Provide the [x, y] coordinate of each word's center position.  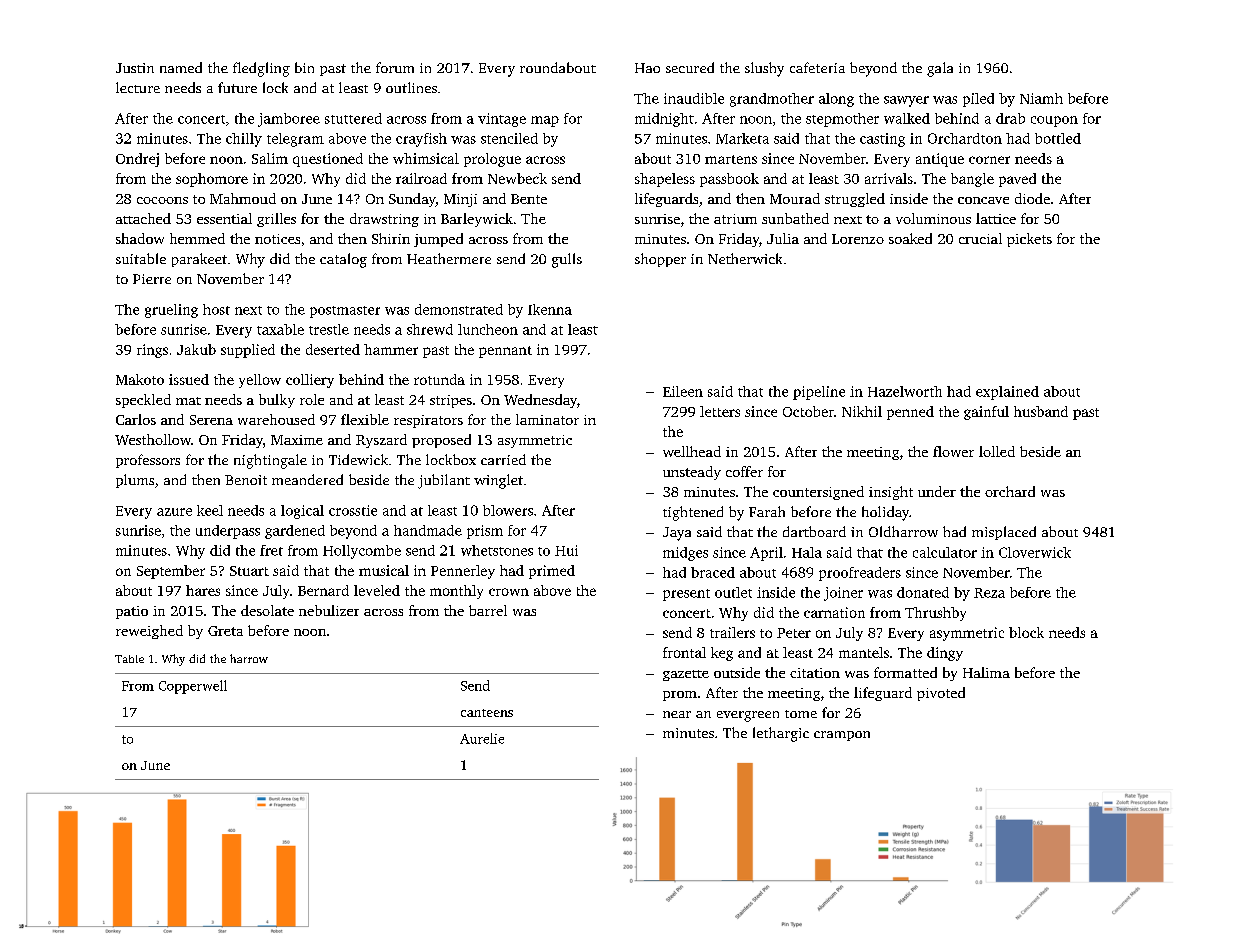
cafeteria [817, 67]
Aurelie [482, 738]
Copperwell [193, 687]
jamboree [289, 120]
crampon [842, 736]
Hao [647, 68]
